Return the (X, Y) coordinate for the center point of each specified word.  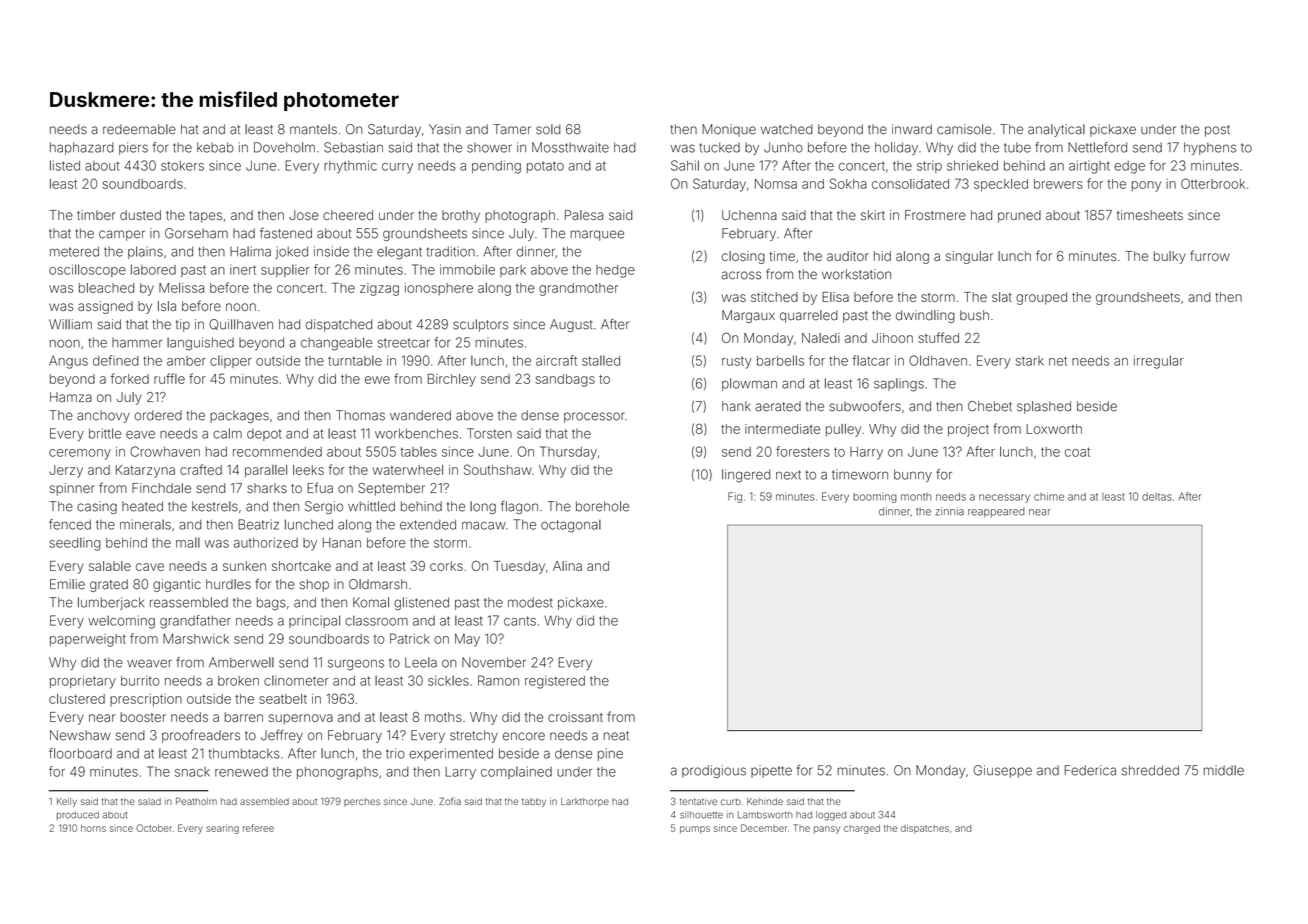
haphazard (81, 148)
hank (736, 406)
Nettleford (1097, 147)
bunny (913, 475)
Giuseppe (1002, 771)
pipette (771, 771)
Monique (729, 130)
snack (192, 772)
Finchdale (161, 488)
